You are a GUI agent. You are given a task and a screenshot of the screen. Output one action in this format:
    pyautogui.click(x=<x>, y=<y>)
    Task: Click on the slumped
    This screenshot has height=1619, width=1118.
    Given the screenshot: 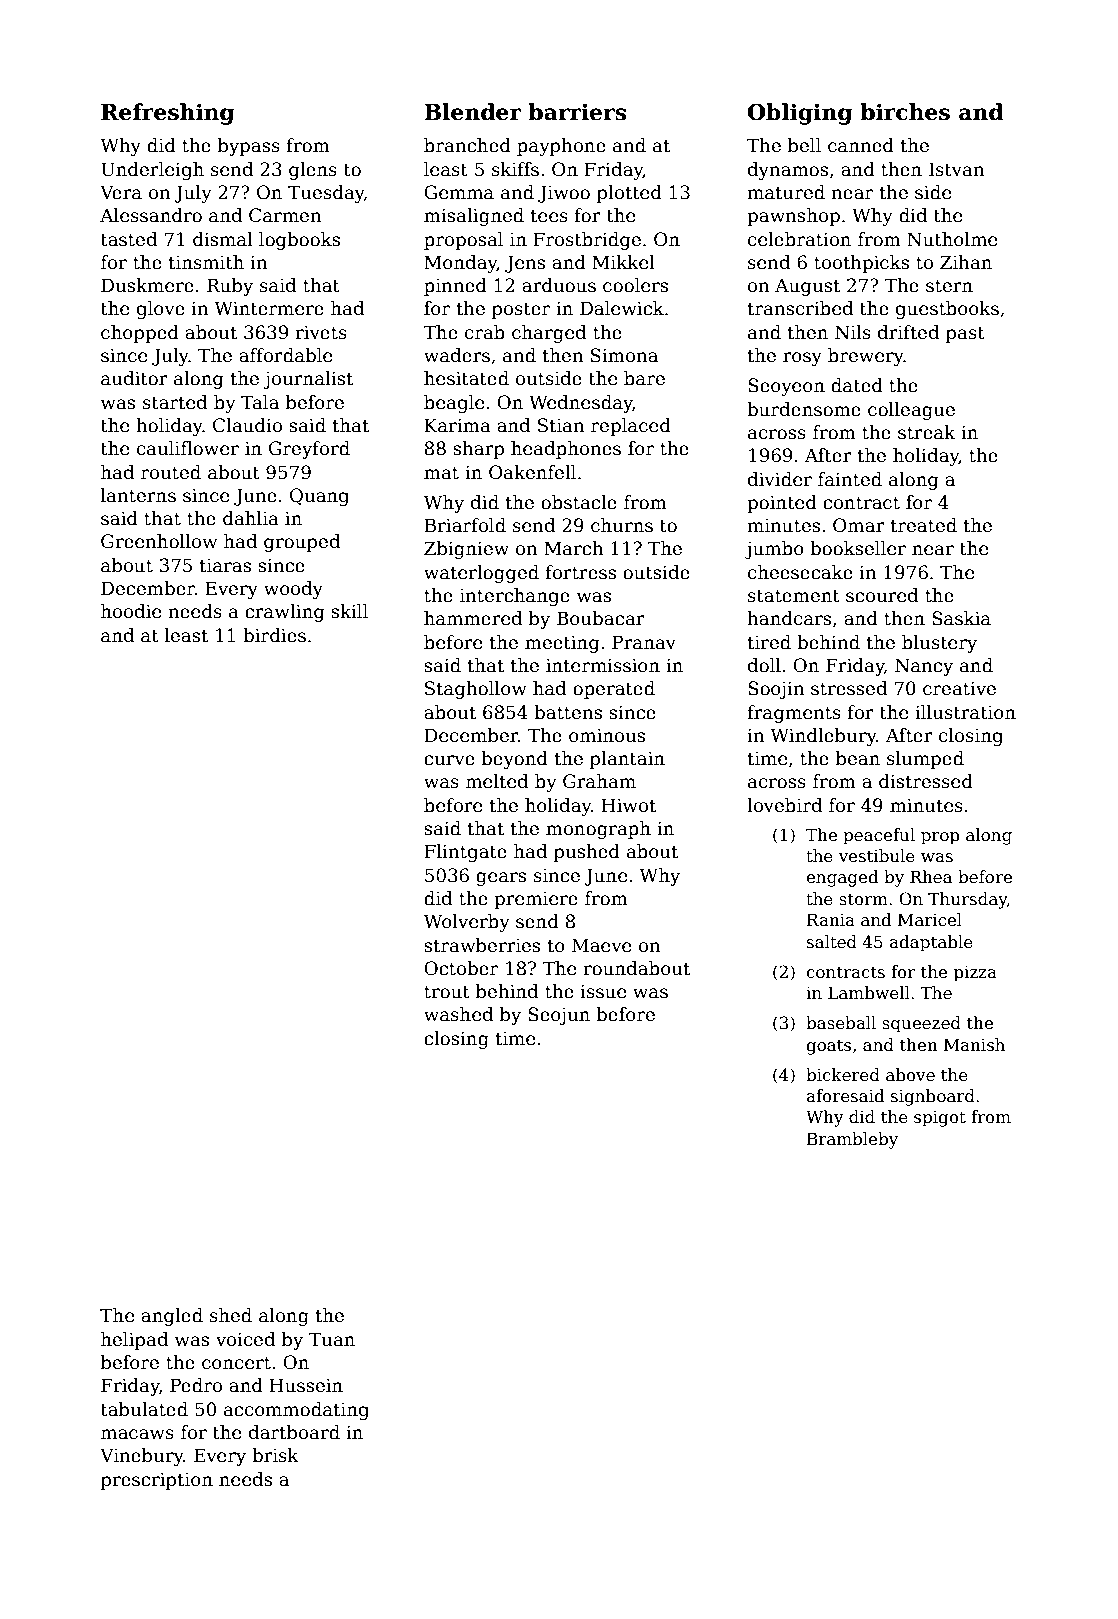 What is the action you would take?
    pyautogui.click(x=925, y=760)
